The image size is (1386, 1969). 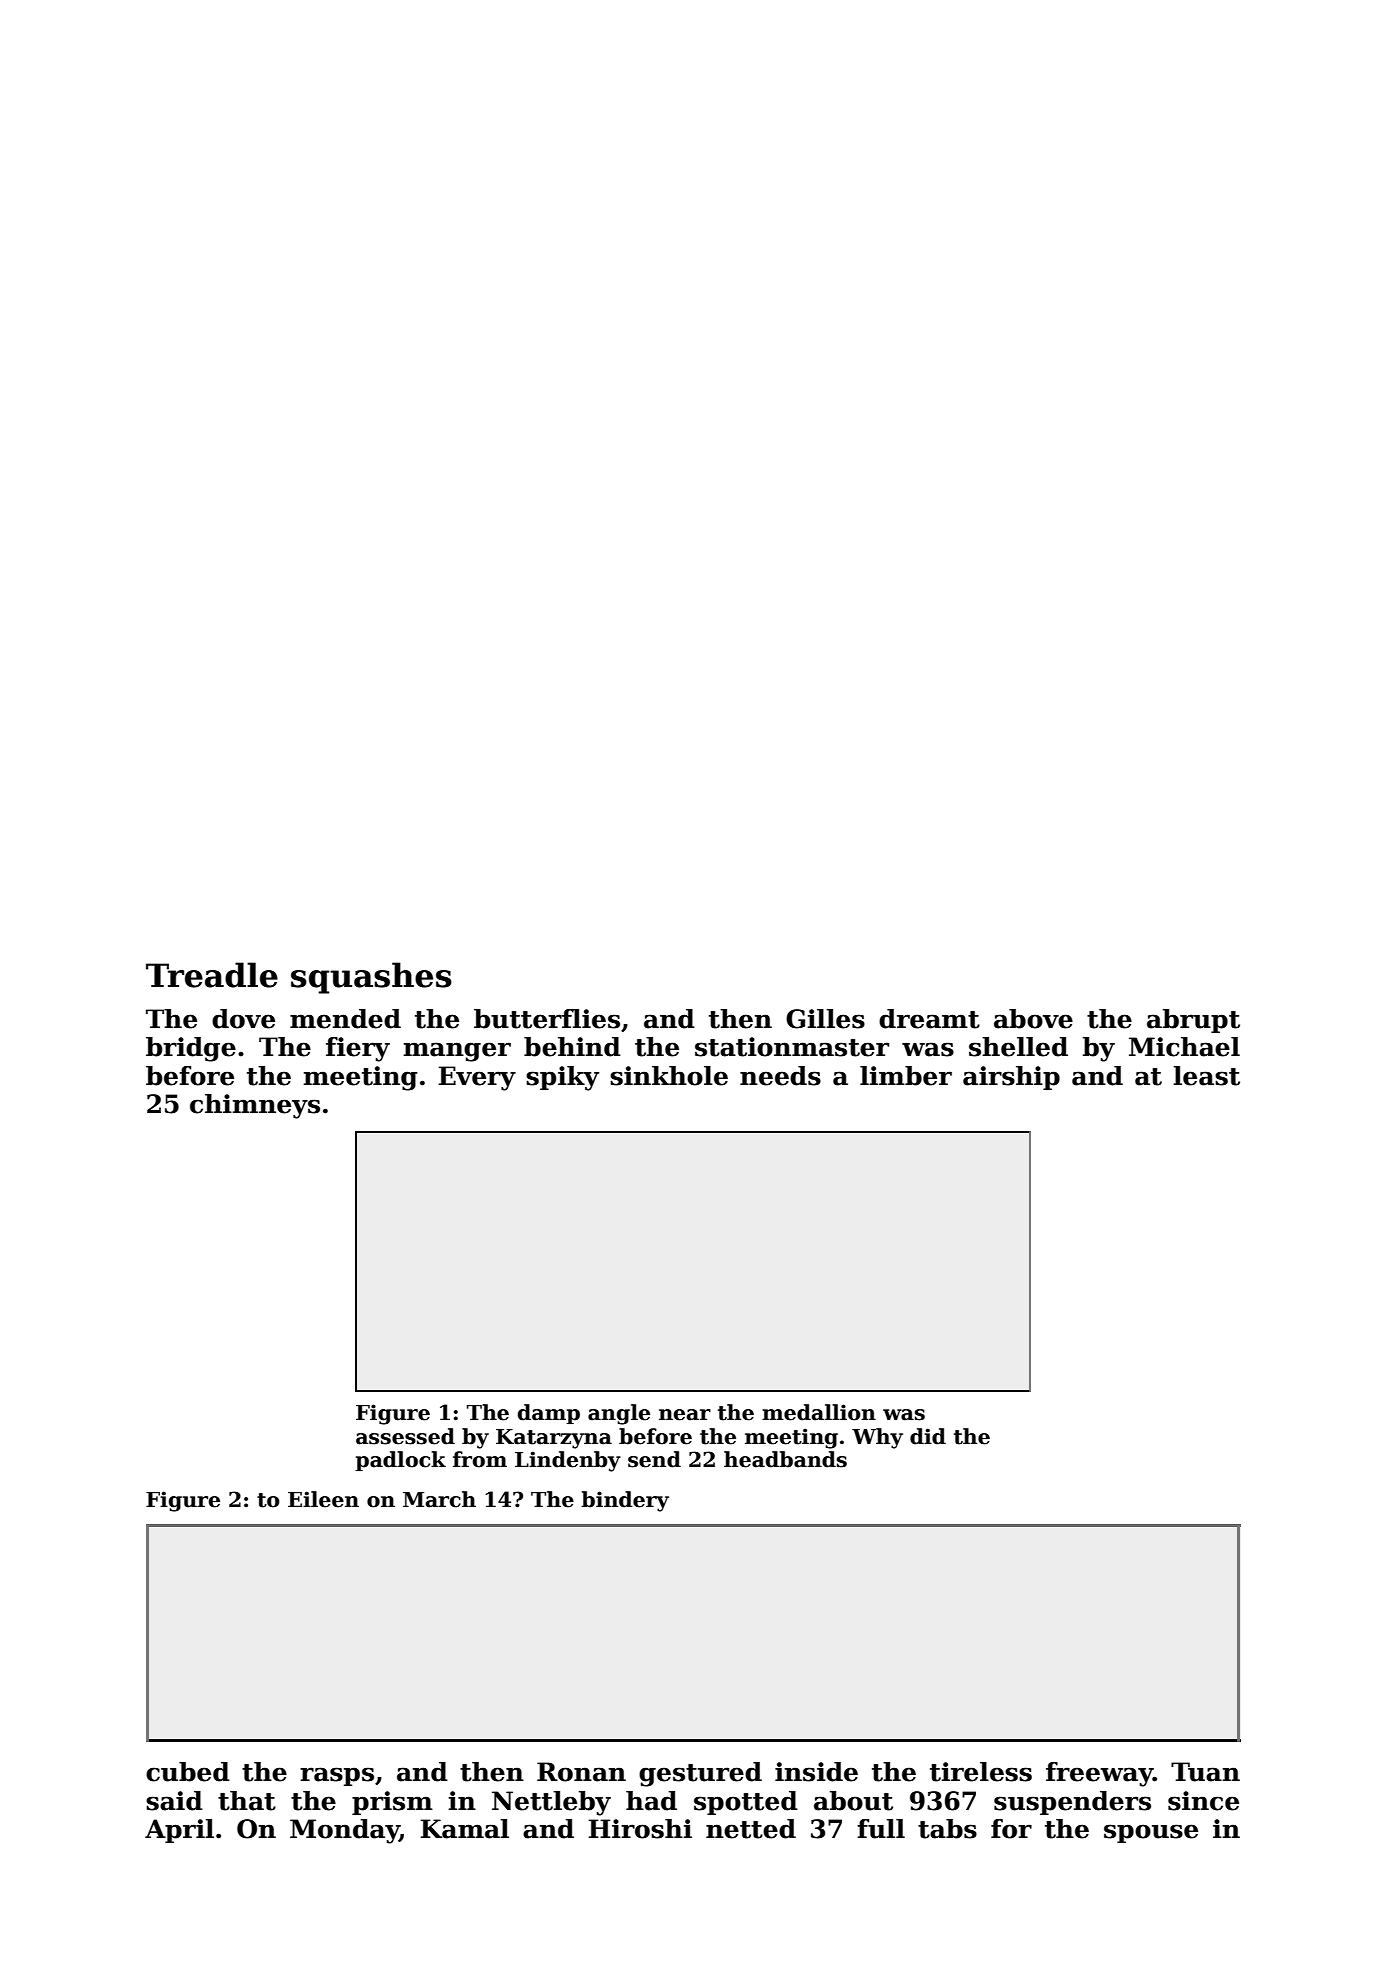 What do you see at coordinates (477, 1078) in the image?
I see `Every` at bounding box center [477, 1078].
